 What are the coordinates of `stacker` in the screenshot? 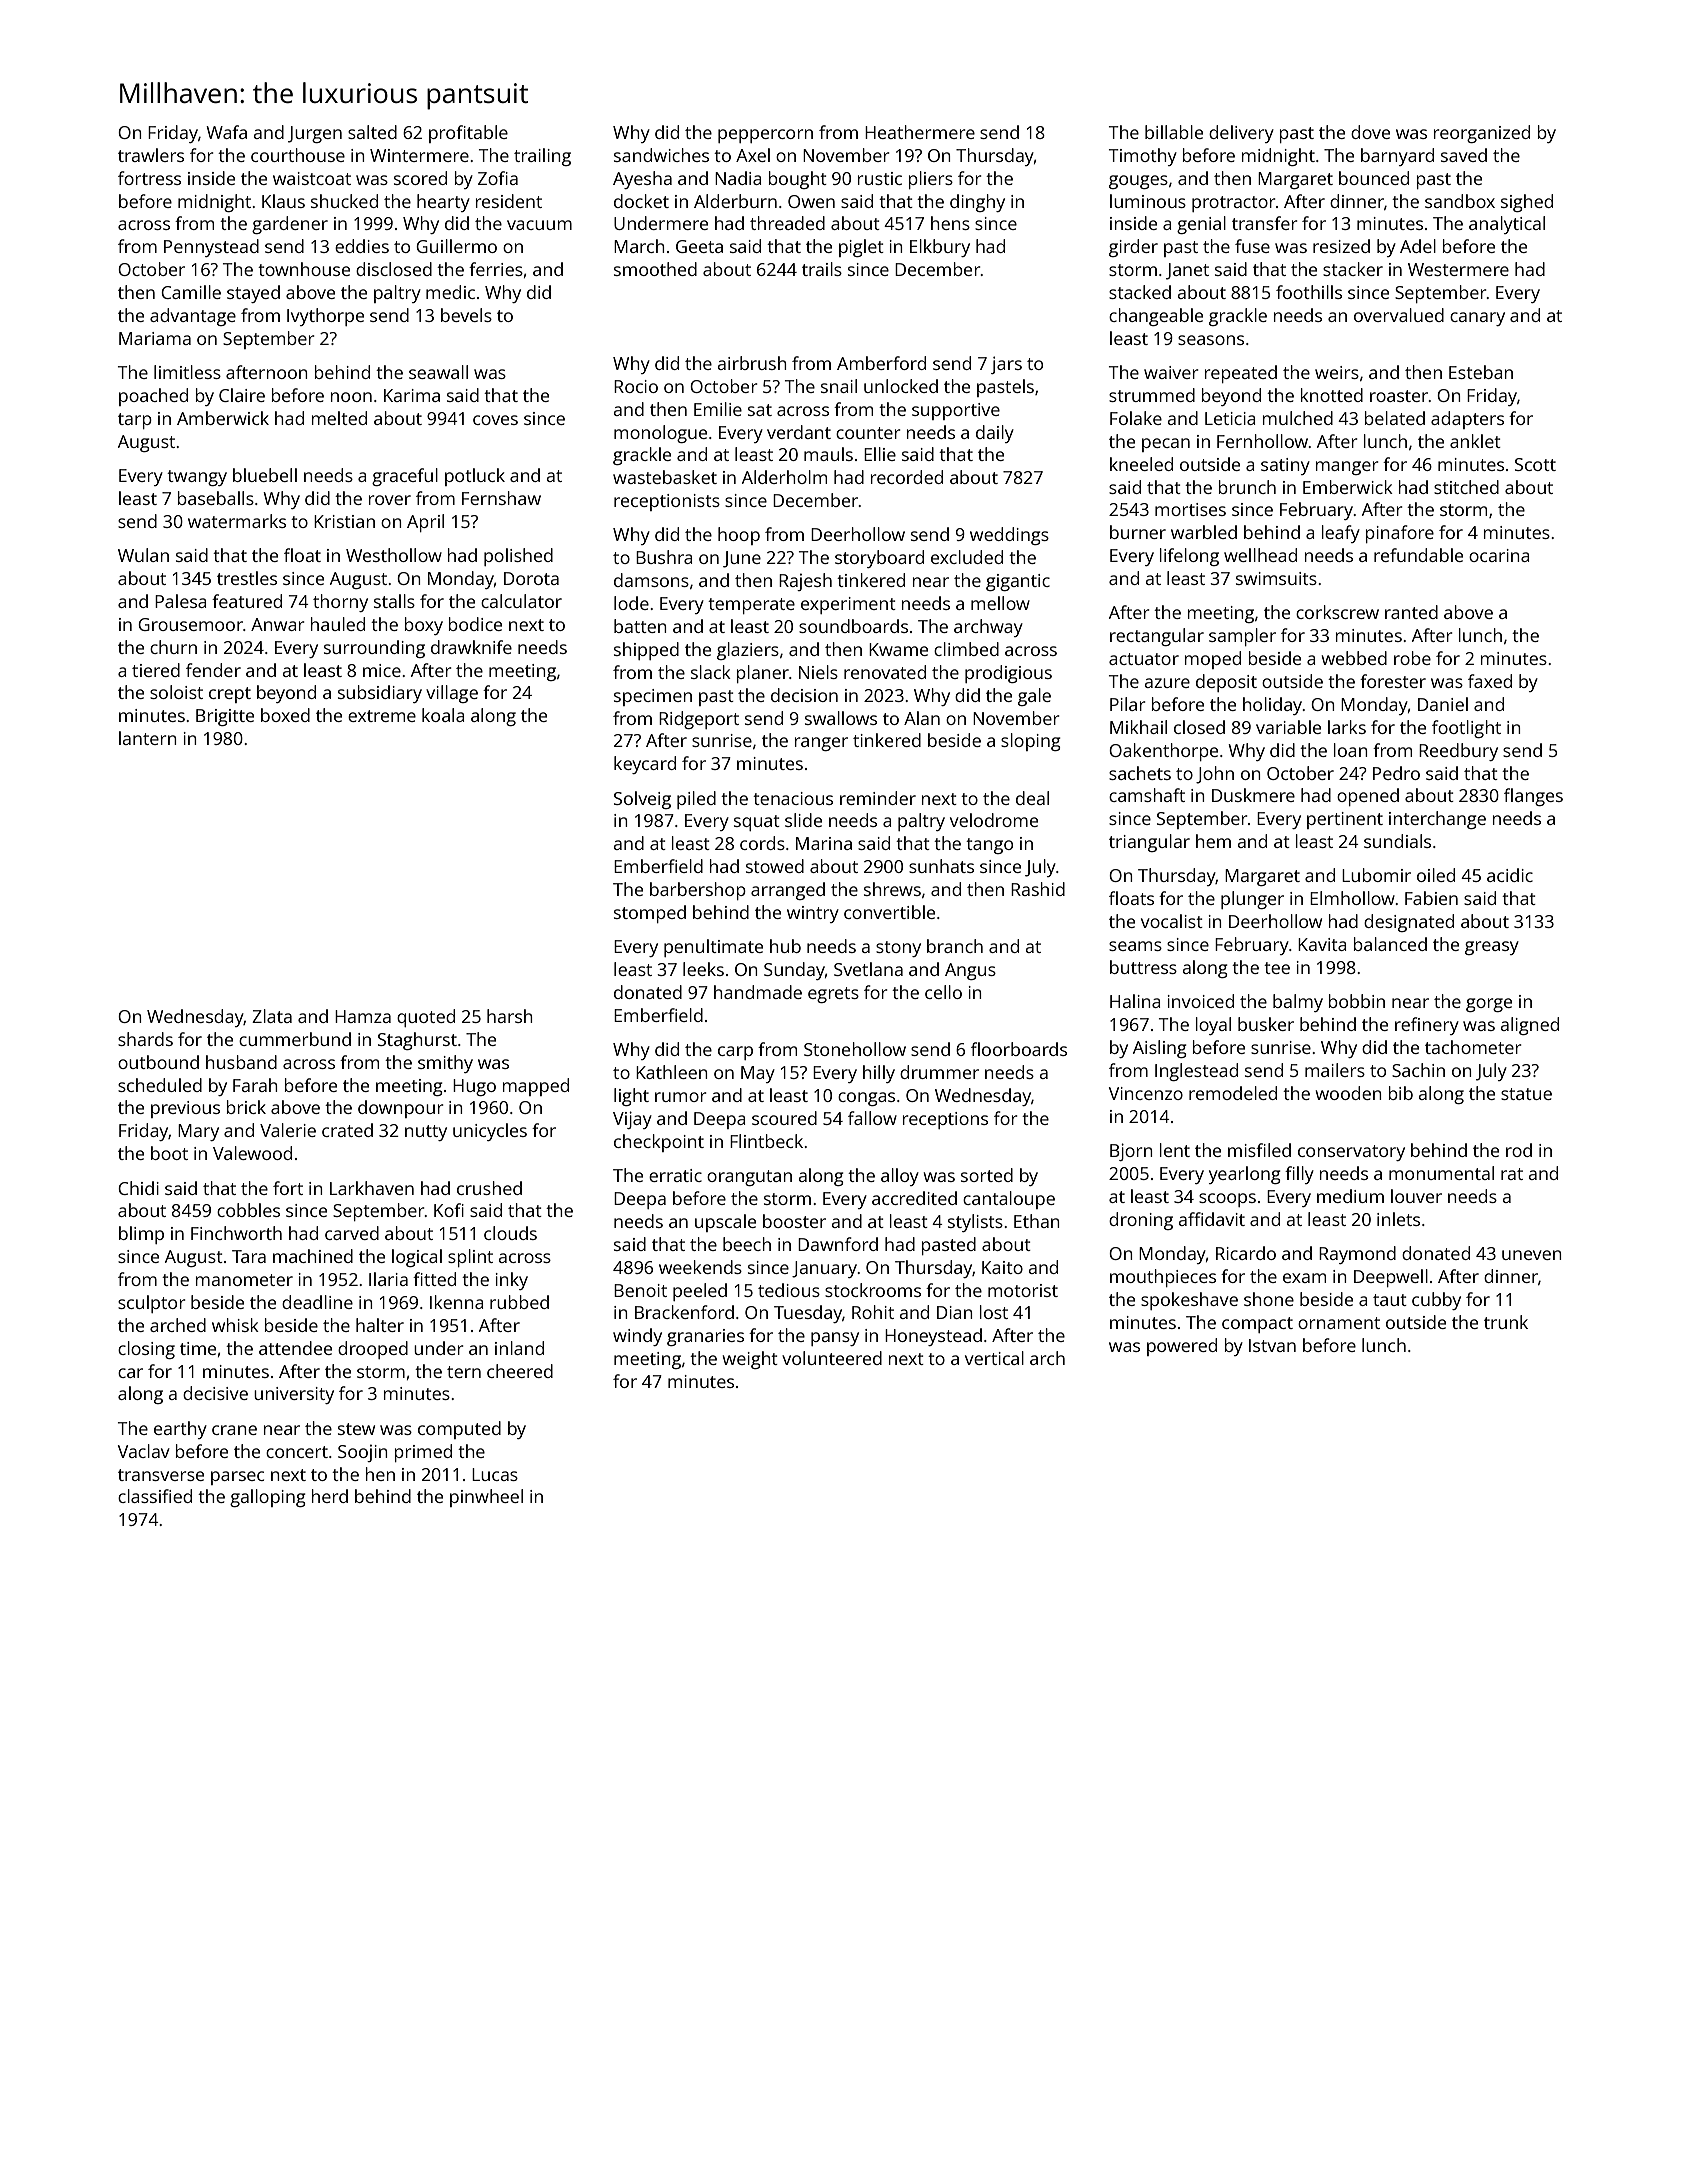 It's located at (1353, 269).
